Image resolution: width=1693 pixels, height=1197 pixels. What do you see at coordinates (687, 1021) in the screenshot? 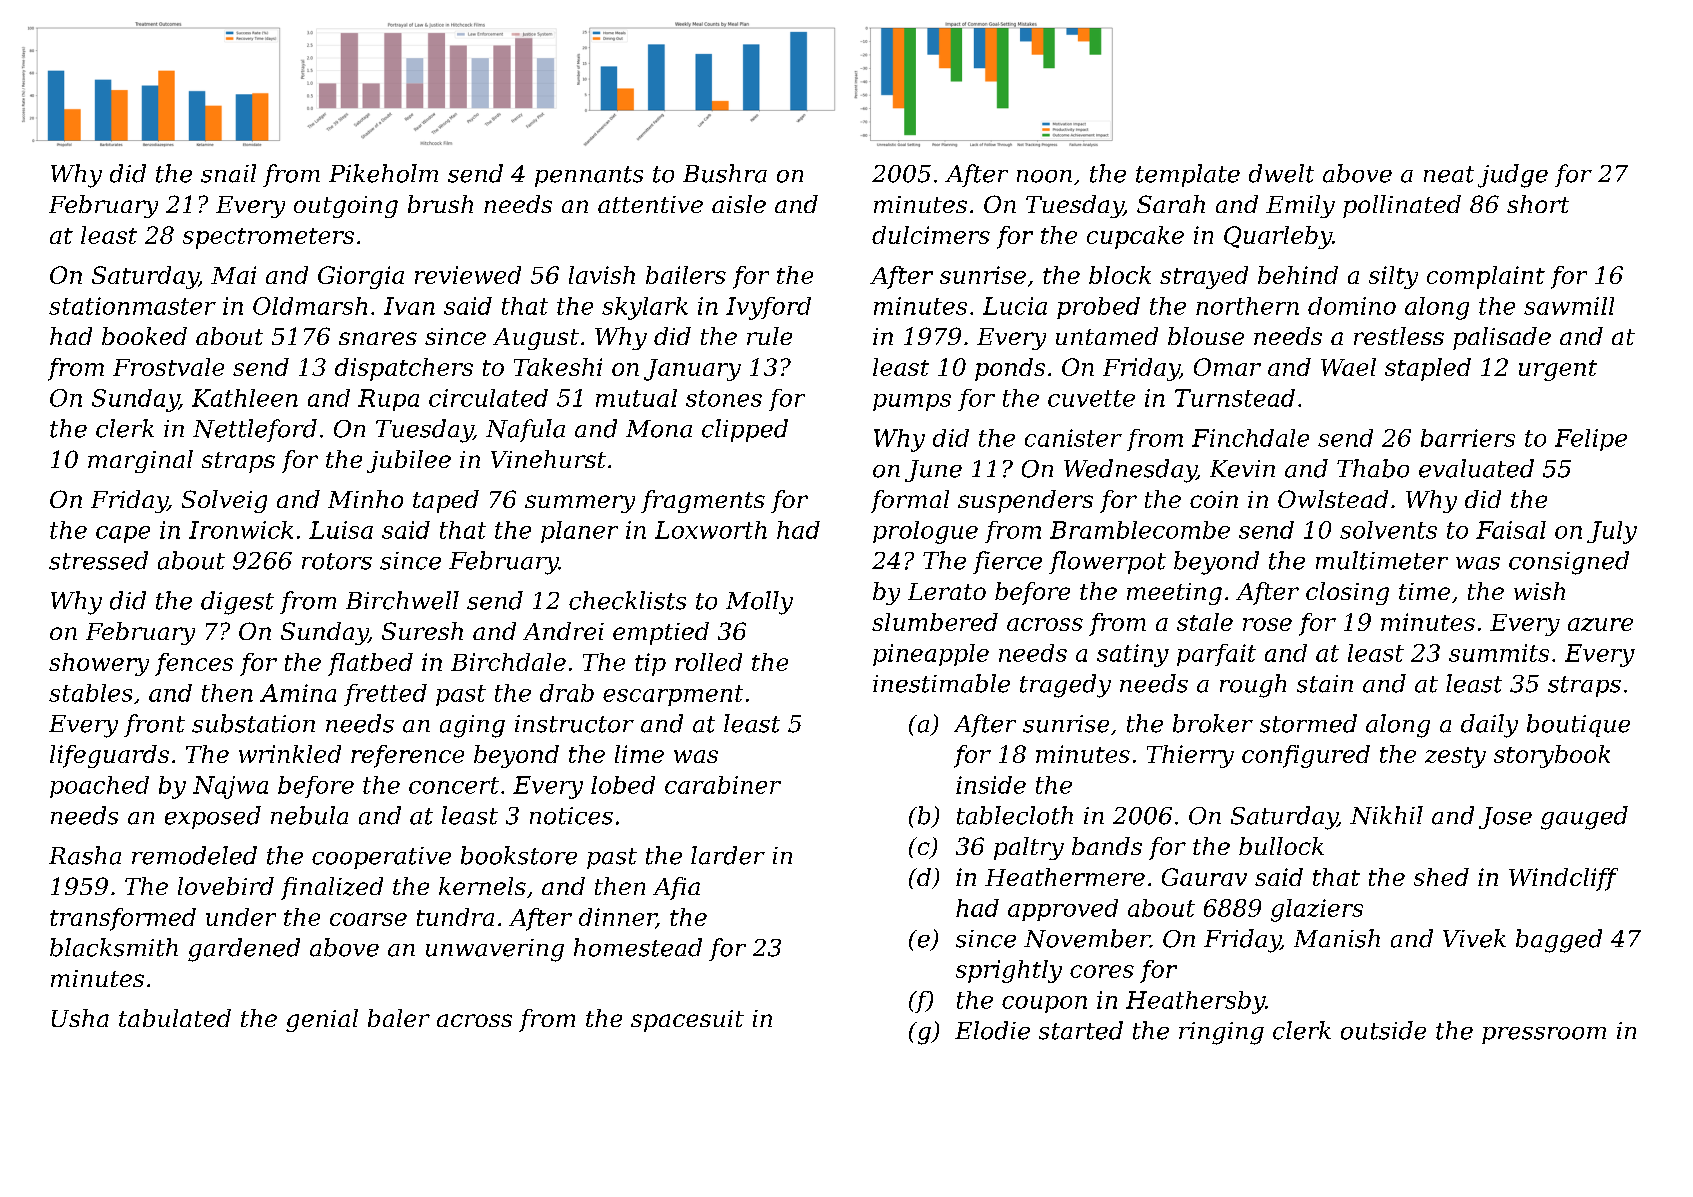
I see `spacesuit` at bounding box center [687, 1021].
